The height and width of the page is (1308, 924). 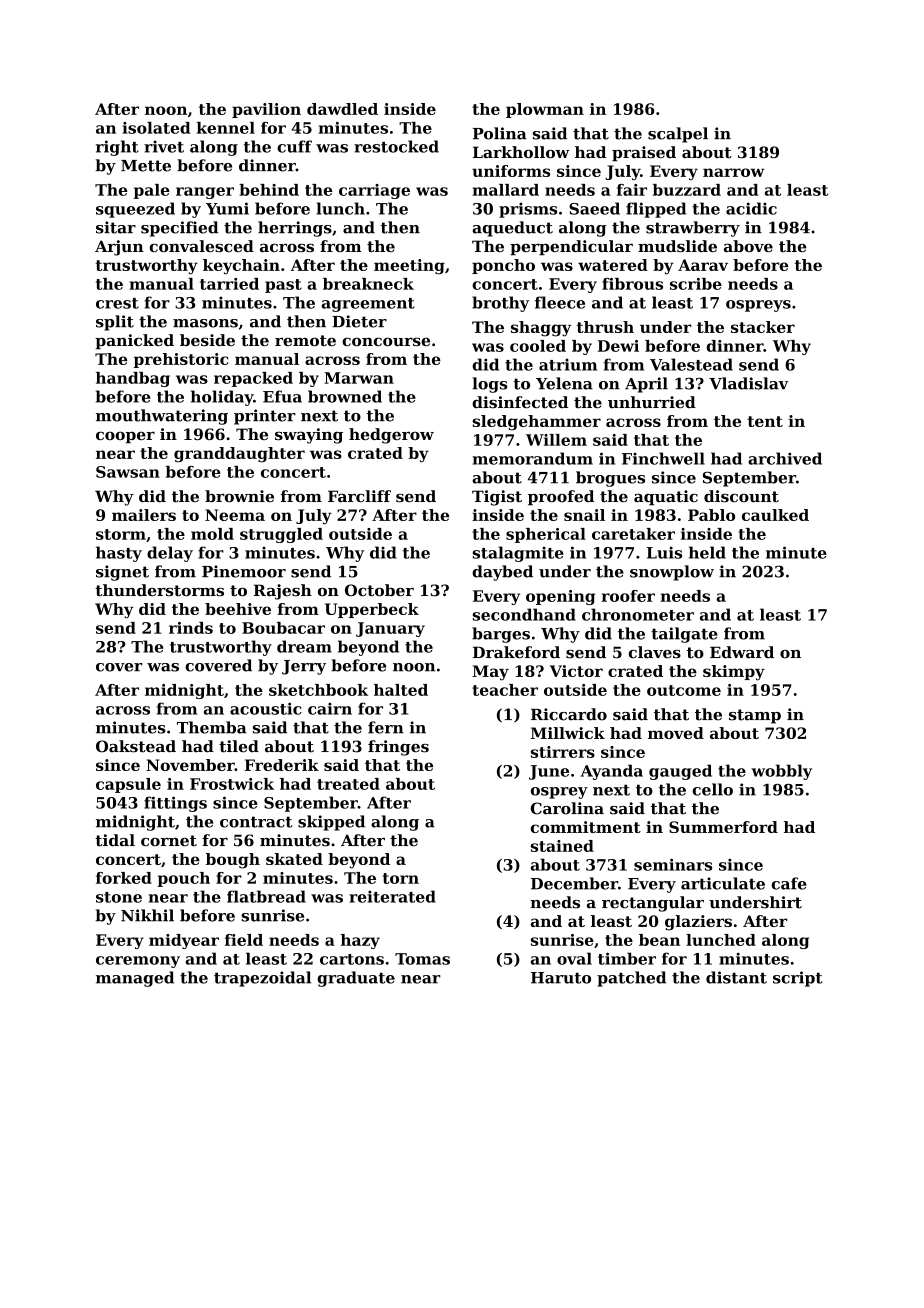 I want to click on scalpel, so click(x=678, y=135).
